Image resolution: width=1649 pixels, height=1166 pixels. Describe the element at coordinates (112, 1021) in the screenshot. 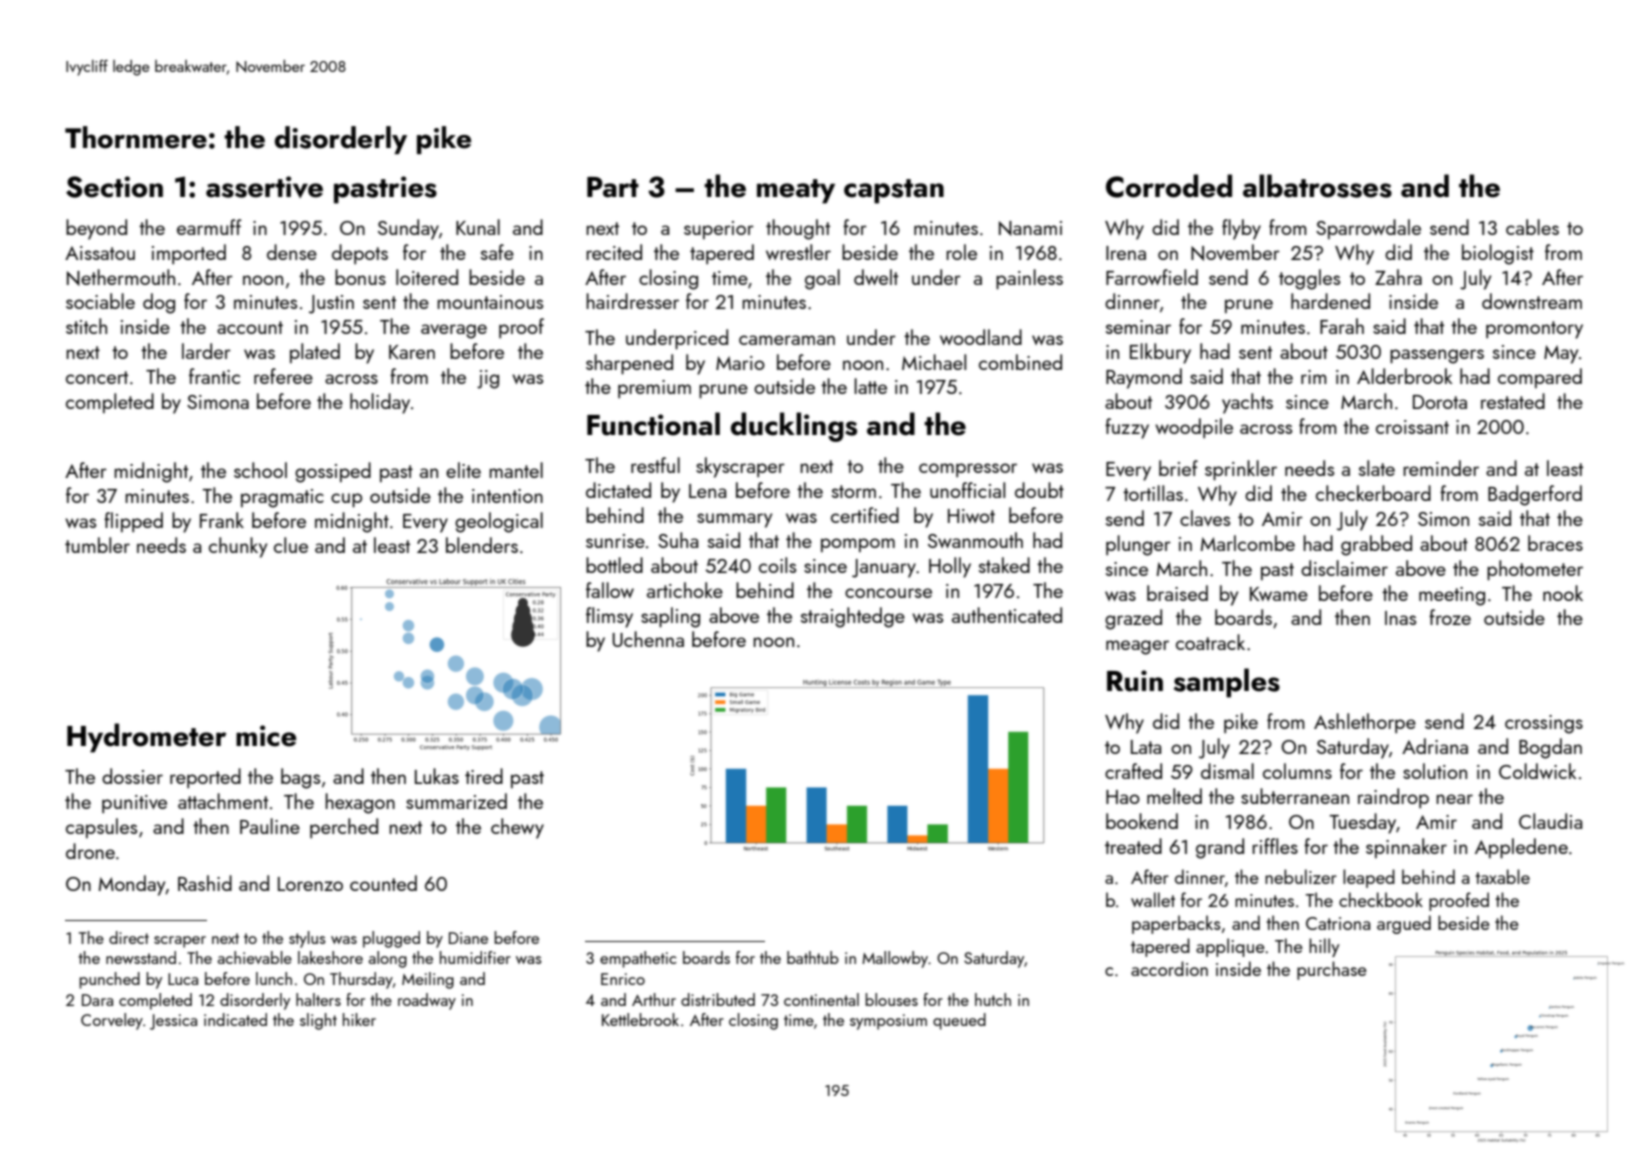

I see `Corveley` at that location.
